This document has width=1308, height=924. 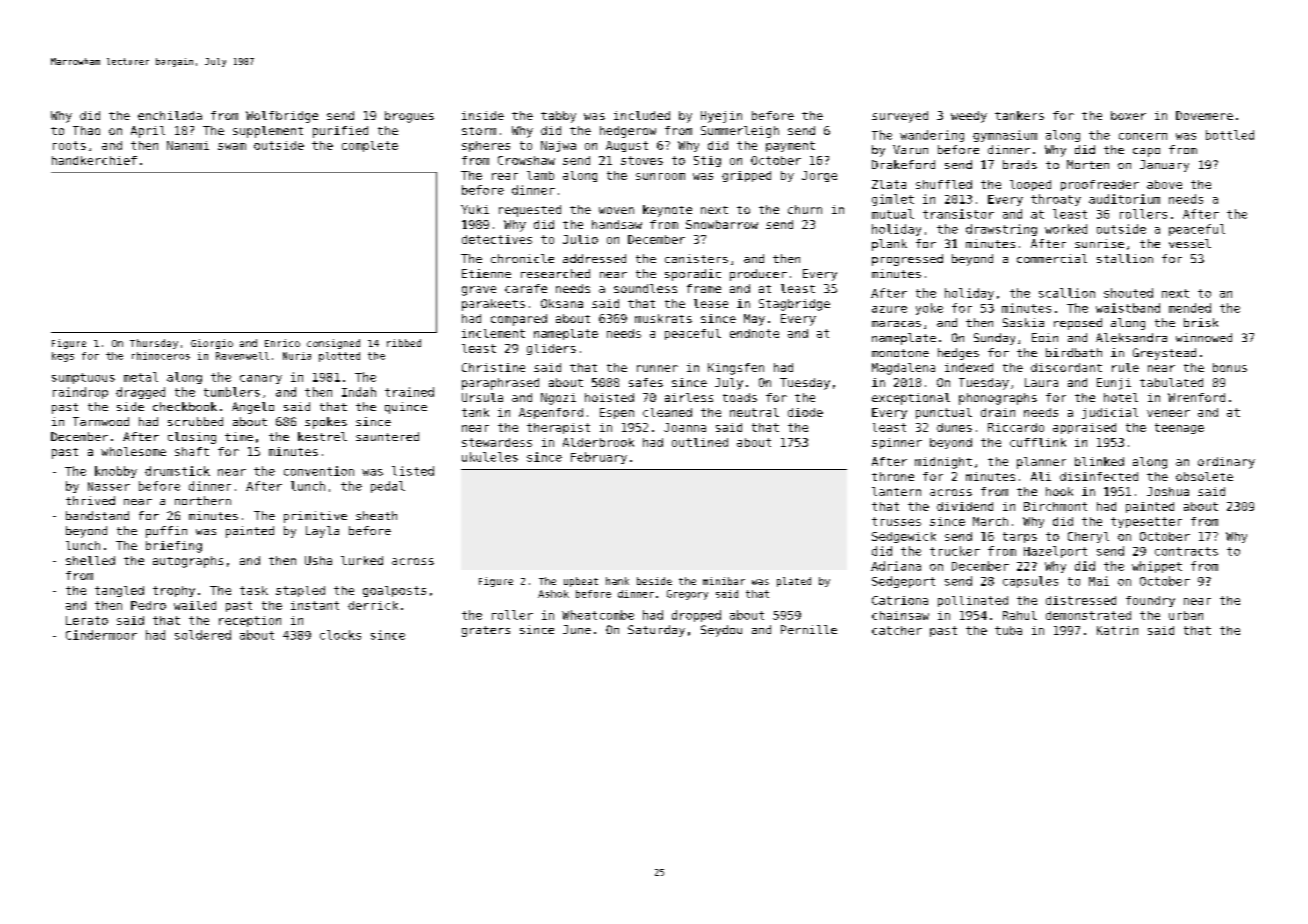 What do you see at coordinates (598, 442) in the document?
I see `Alderbrook` at bounding box center [598, 442].
